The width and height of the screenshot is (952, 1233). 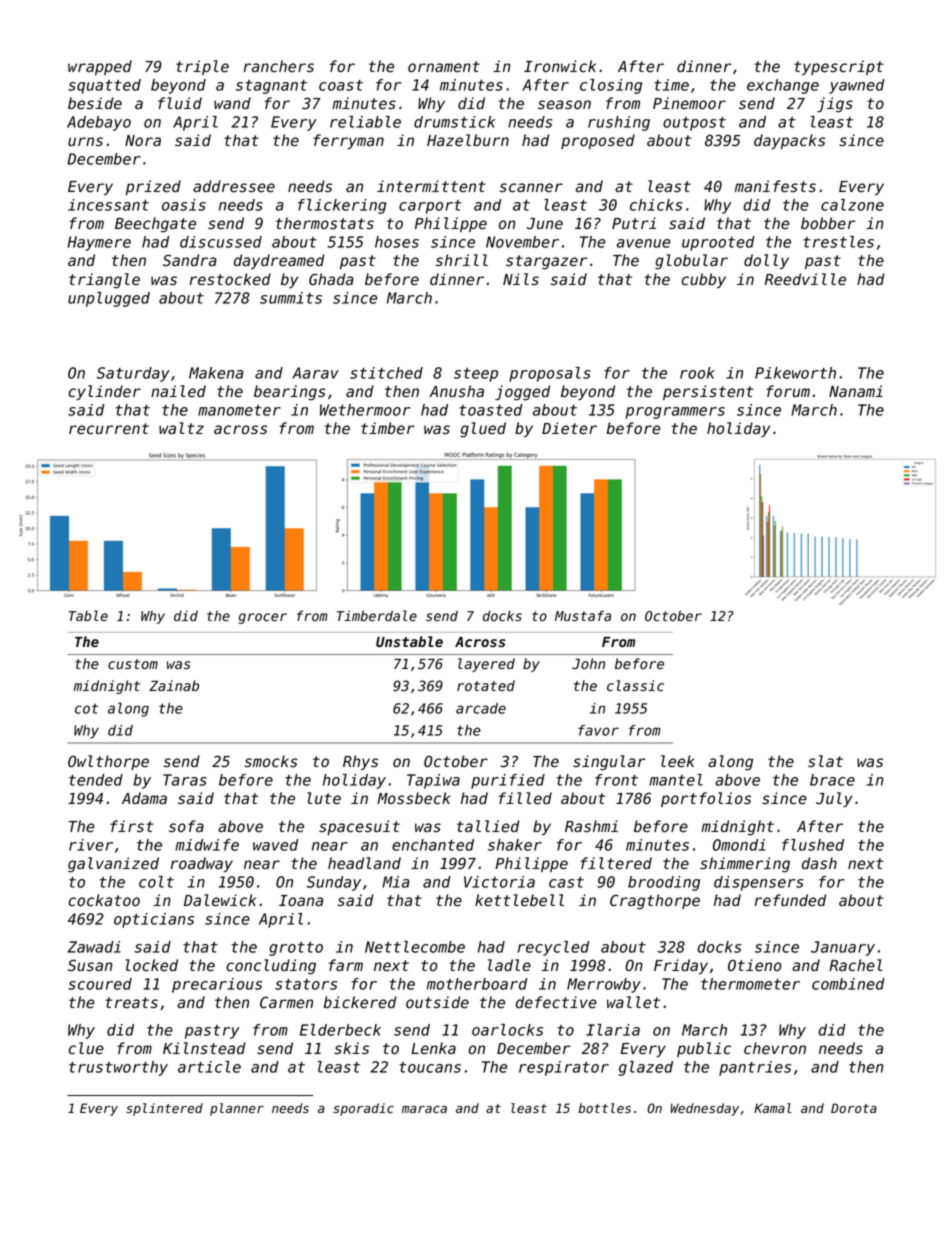 I want to click on layered, so click(x=486, y=665).
